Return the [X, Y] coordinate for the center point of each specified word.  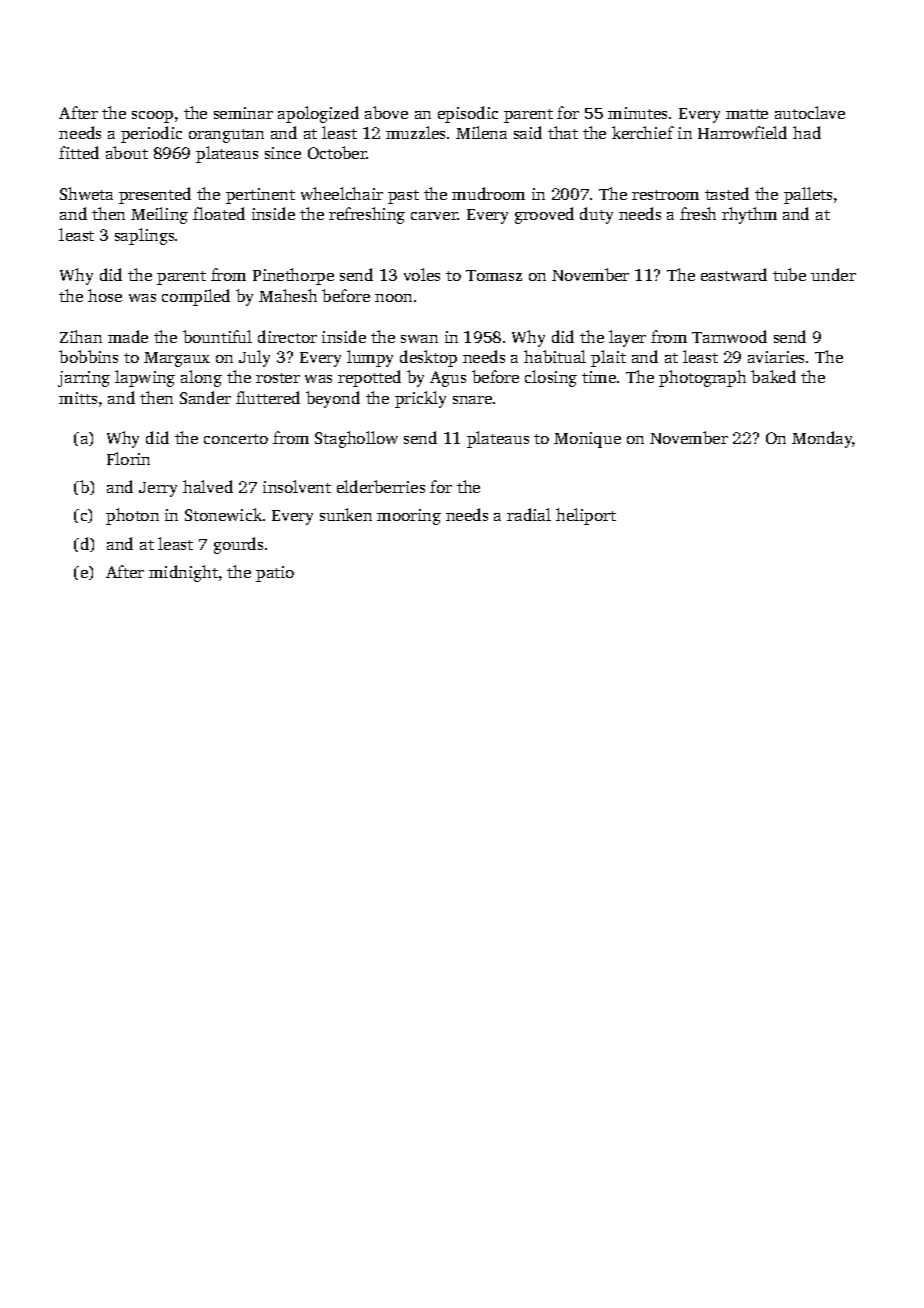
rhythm [749, 215]
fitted [79, 152]
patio [275, 574]
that [563, 132]
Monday [822, 439]
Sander [205, 397]
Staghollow [356, 439]
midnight [183, 573]
